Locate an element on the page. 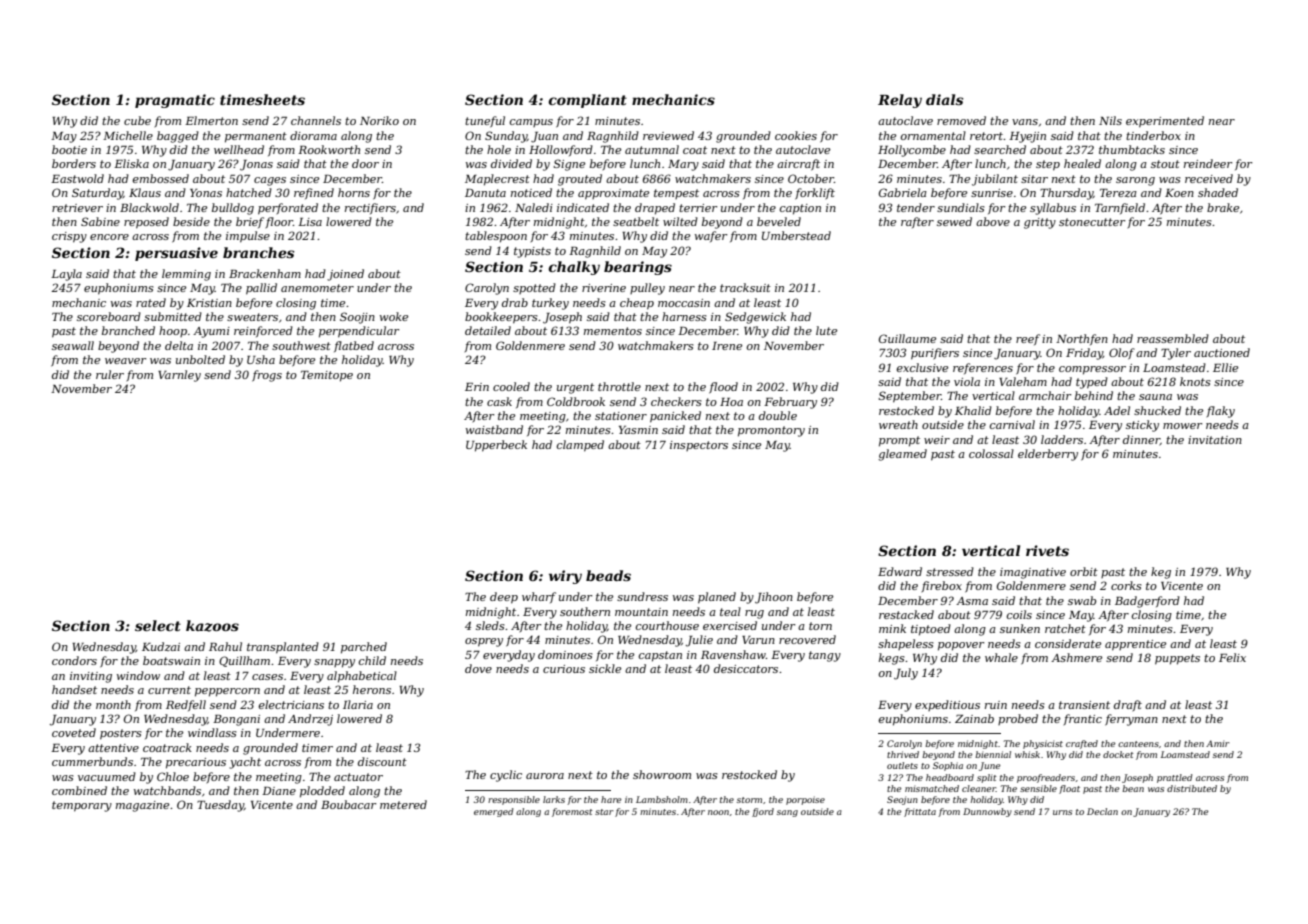 Image resolution: width=1308 pixels, height=924 pixels. moccasin is located at coordinates (684, 303).
